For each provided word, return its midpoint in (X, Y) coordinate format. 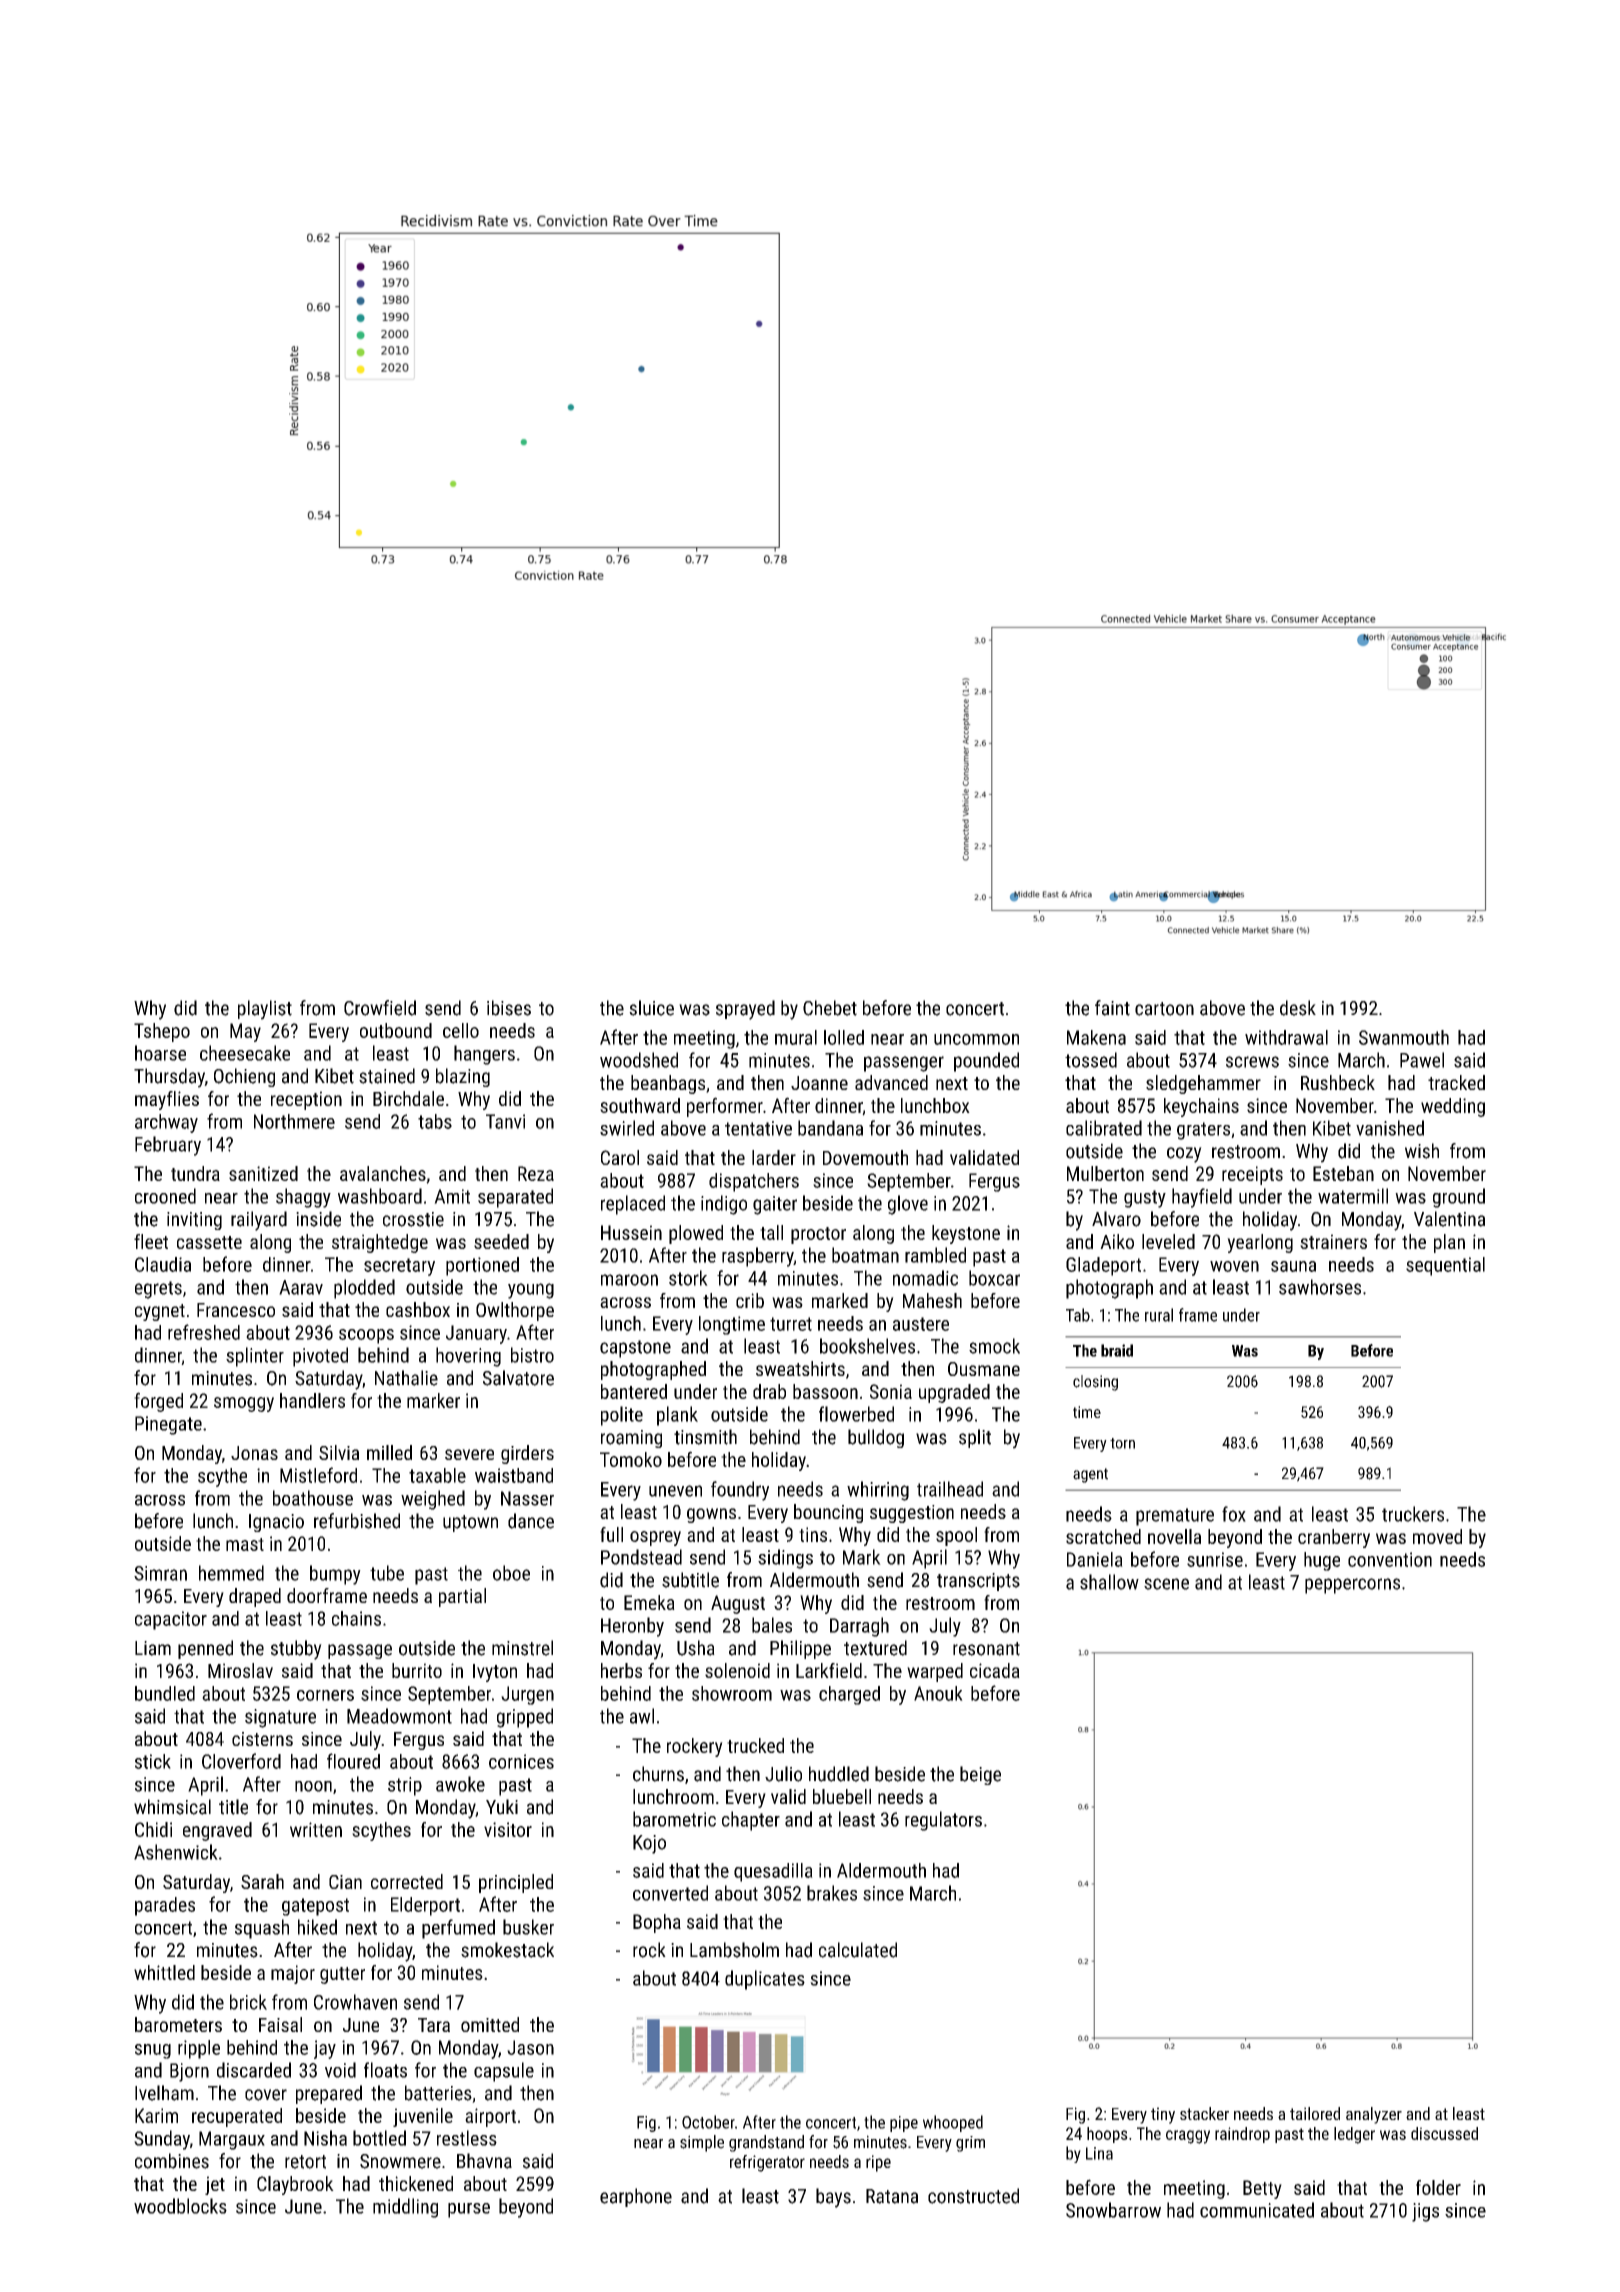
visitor (508, 1829)
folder (1438, 2187)
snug (153, 2051)
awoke (460, 1784)
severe (469, 1454)
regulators (943, 1821)
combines (172, 2161)
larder (774, 1157)
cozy (1184, 1155)
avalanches (383, 1173)
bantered (634, 1391)
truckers (1413, 1514)
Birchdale (408, 1098)
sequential (1445, 1266)
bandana (830, 1128)
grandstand (766, 2143)
